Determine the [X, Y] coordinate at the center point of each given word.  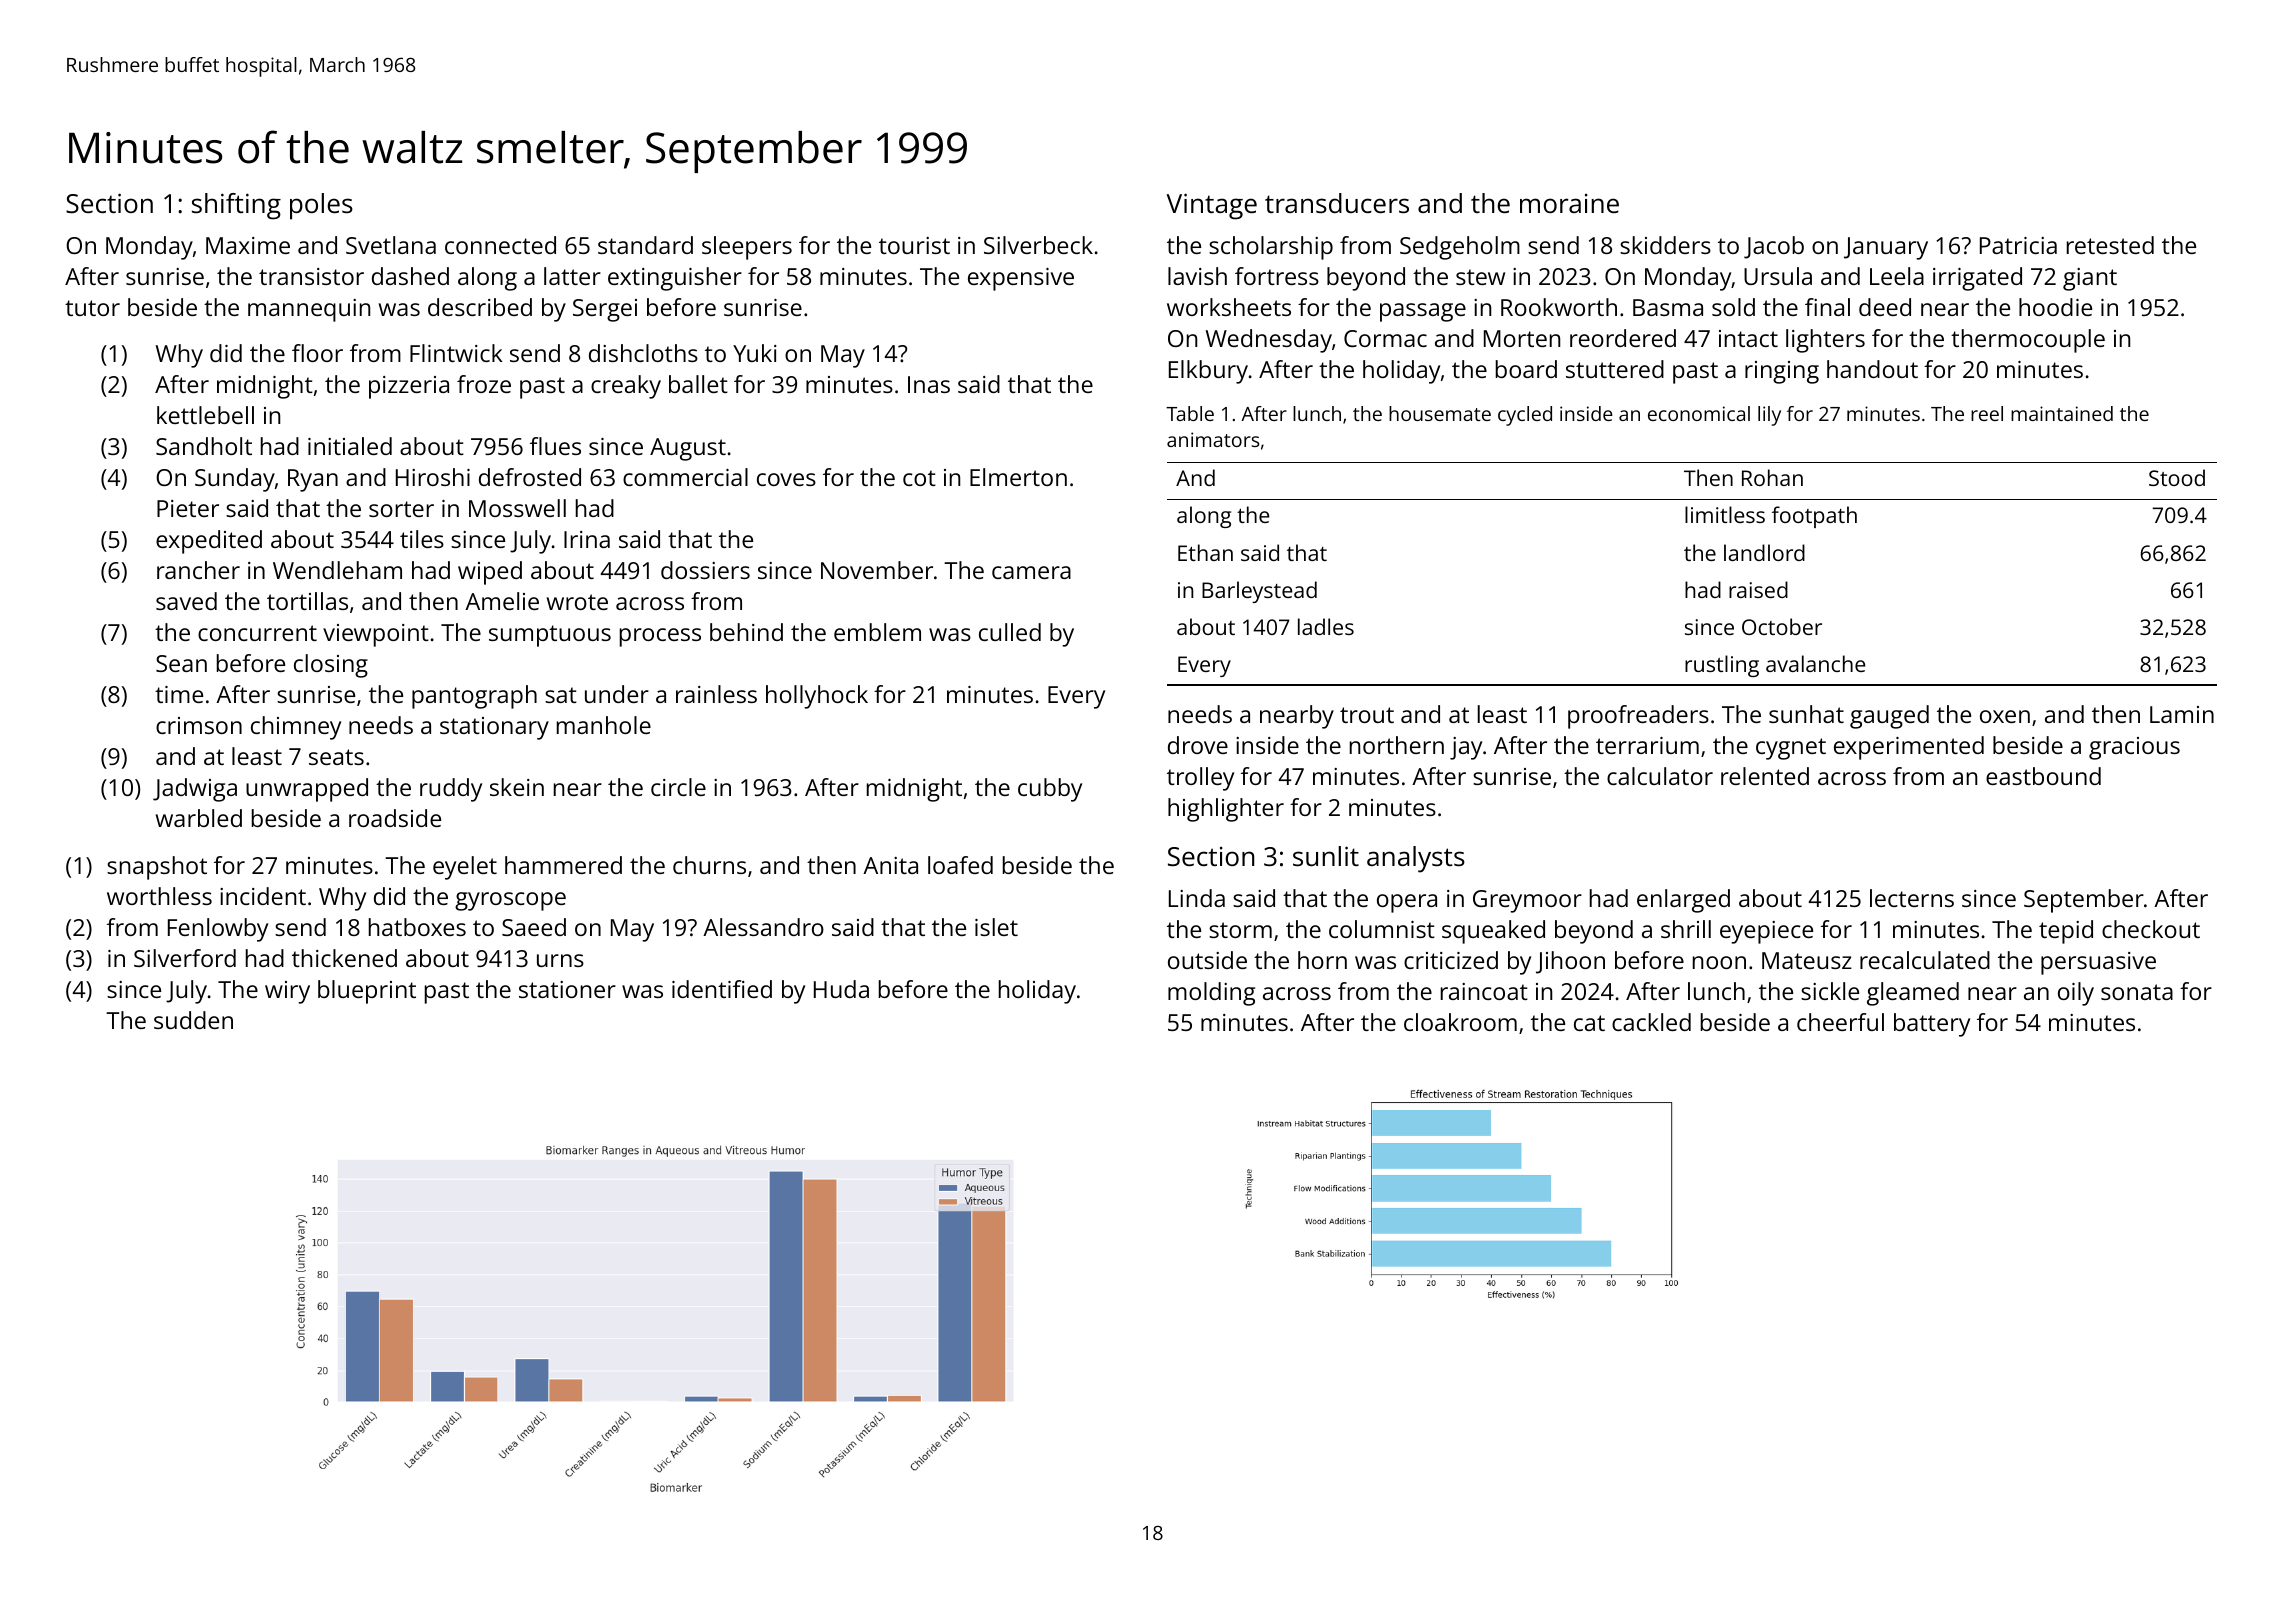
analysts [1416, 859]
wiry [287, 992]
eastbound [2043, 776]
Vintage [1211, 206]
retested [2110, 245]
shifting [236, 206]
